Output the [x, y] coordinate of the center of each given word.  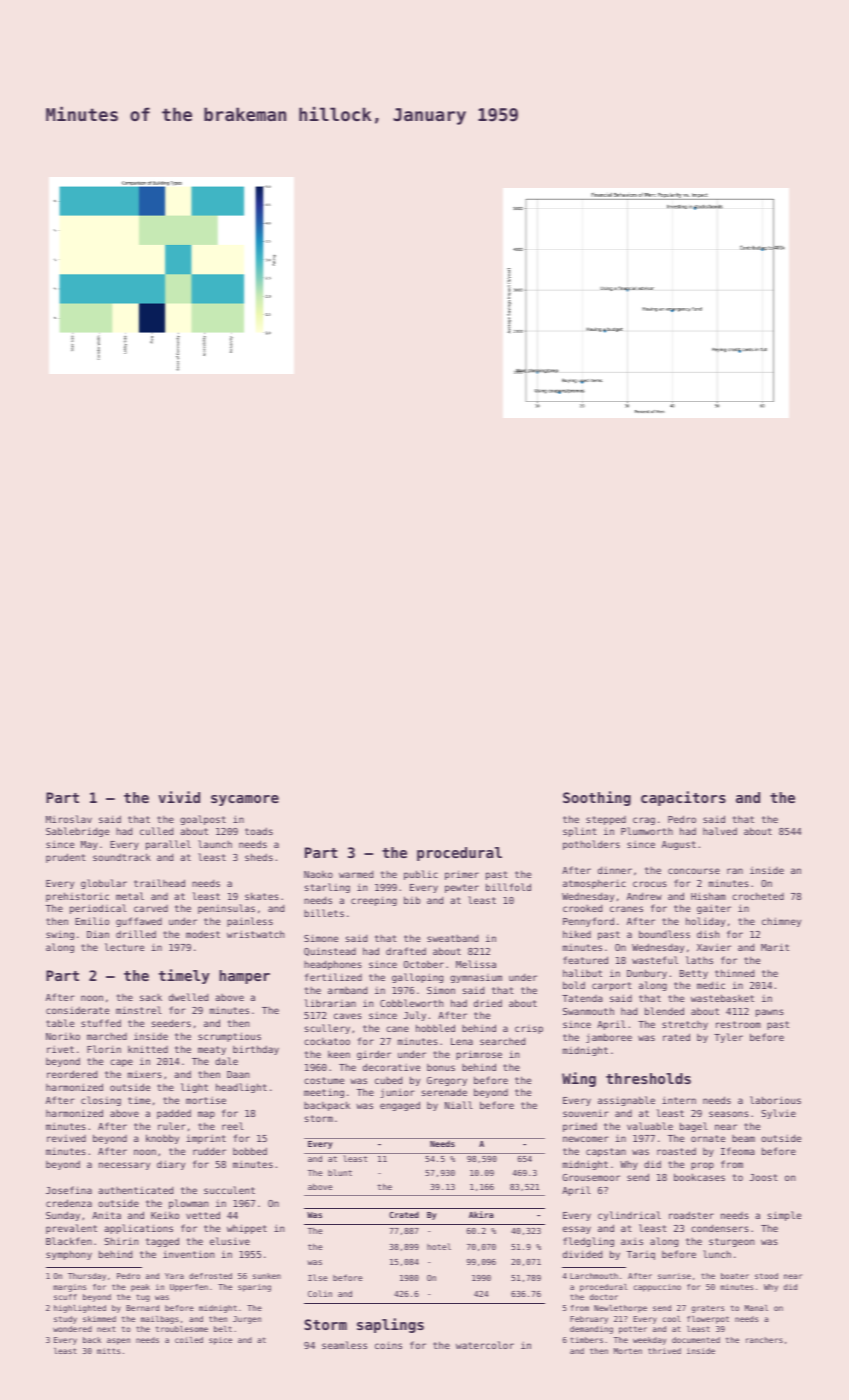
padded [174, 1114]
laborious [775, 1100]
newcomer [586, 1139]
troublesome [182, 1329]
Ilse [317, 1277]
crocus [650, 884]
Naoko [318, 874]
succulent [229, 1190]
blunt [340, 1172]
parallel [168, 845]
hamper [244, 977]
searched [502, 1041]
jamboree [609, 1038]
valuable [650, 1126]
